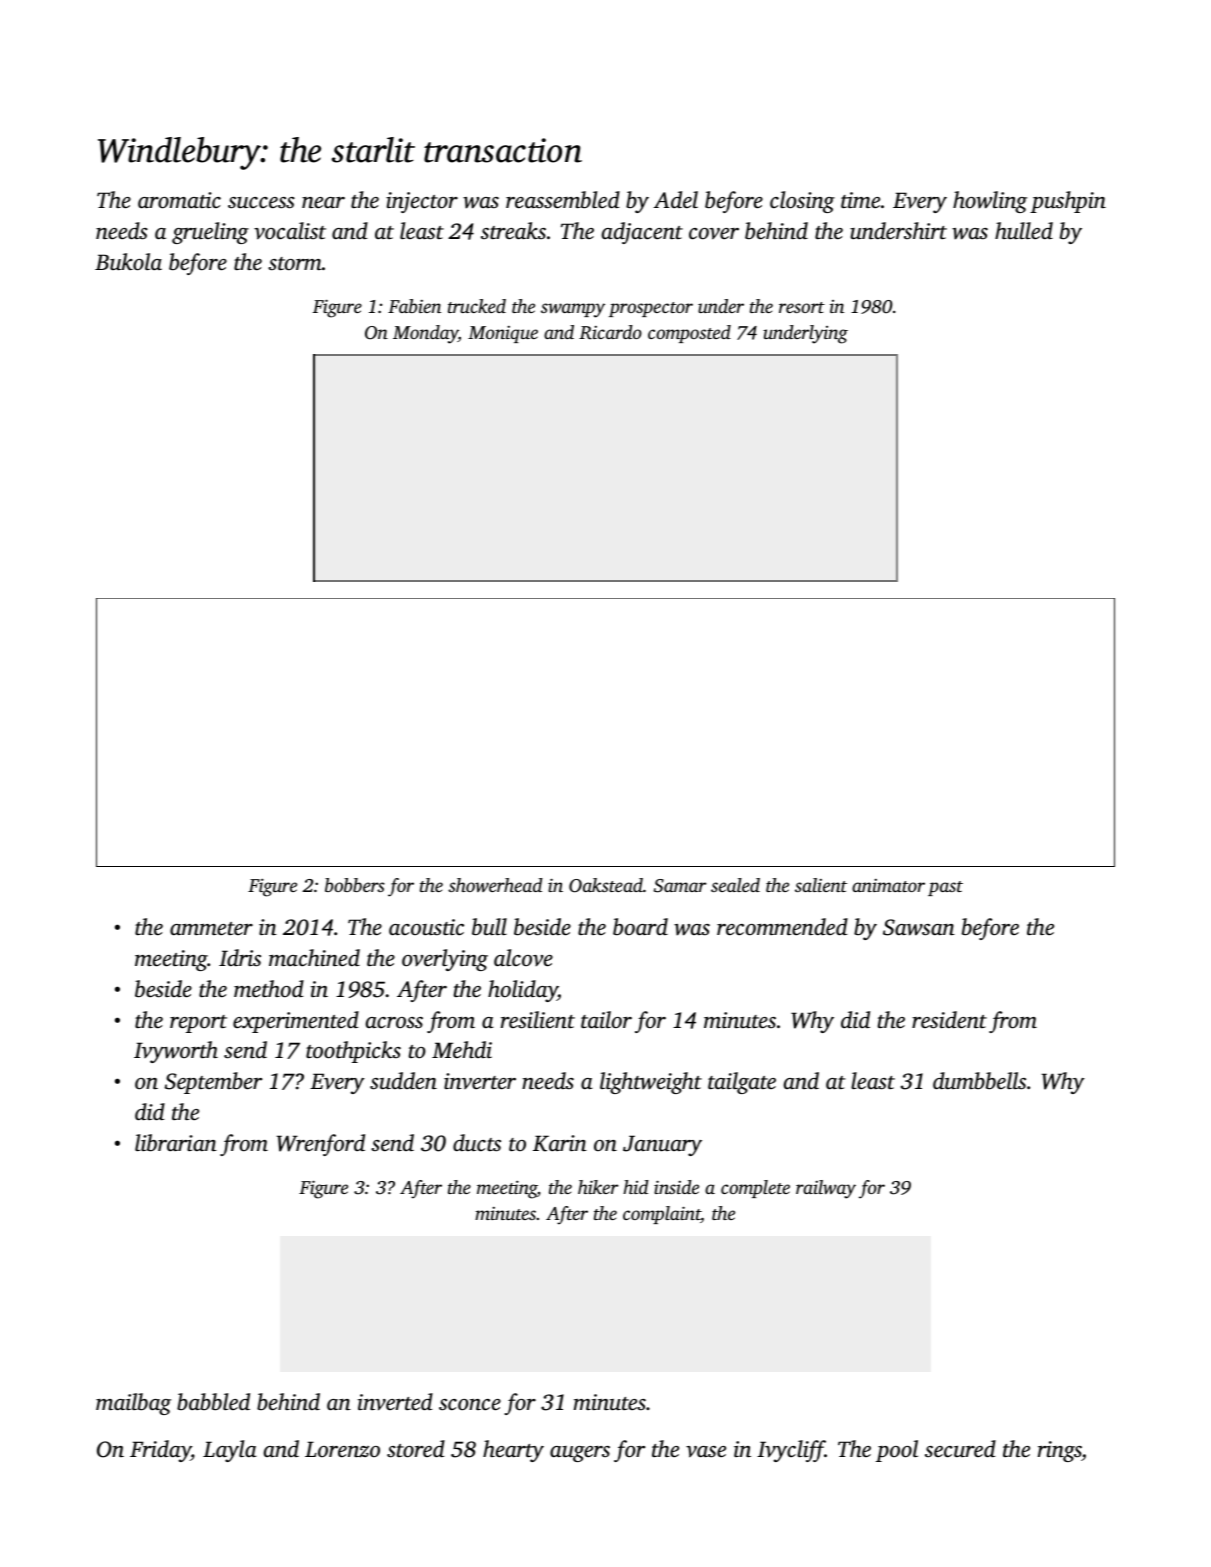 This screenshot has width=1211, height=1567. I want to click on railway, so click(826, 1189).
